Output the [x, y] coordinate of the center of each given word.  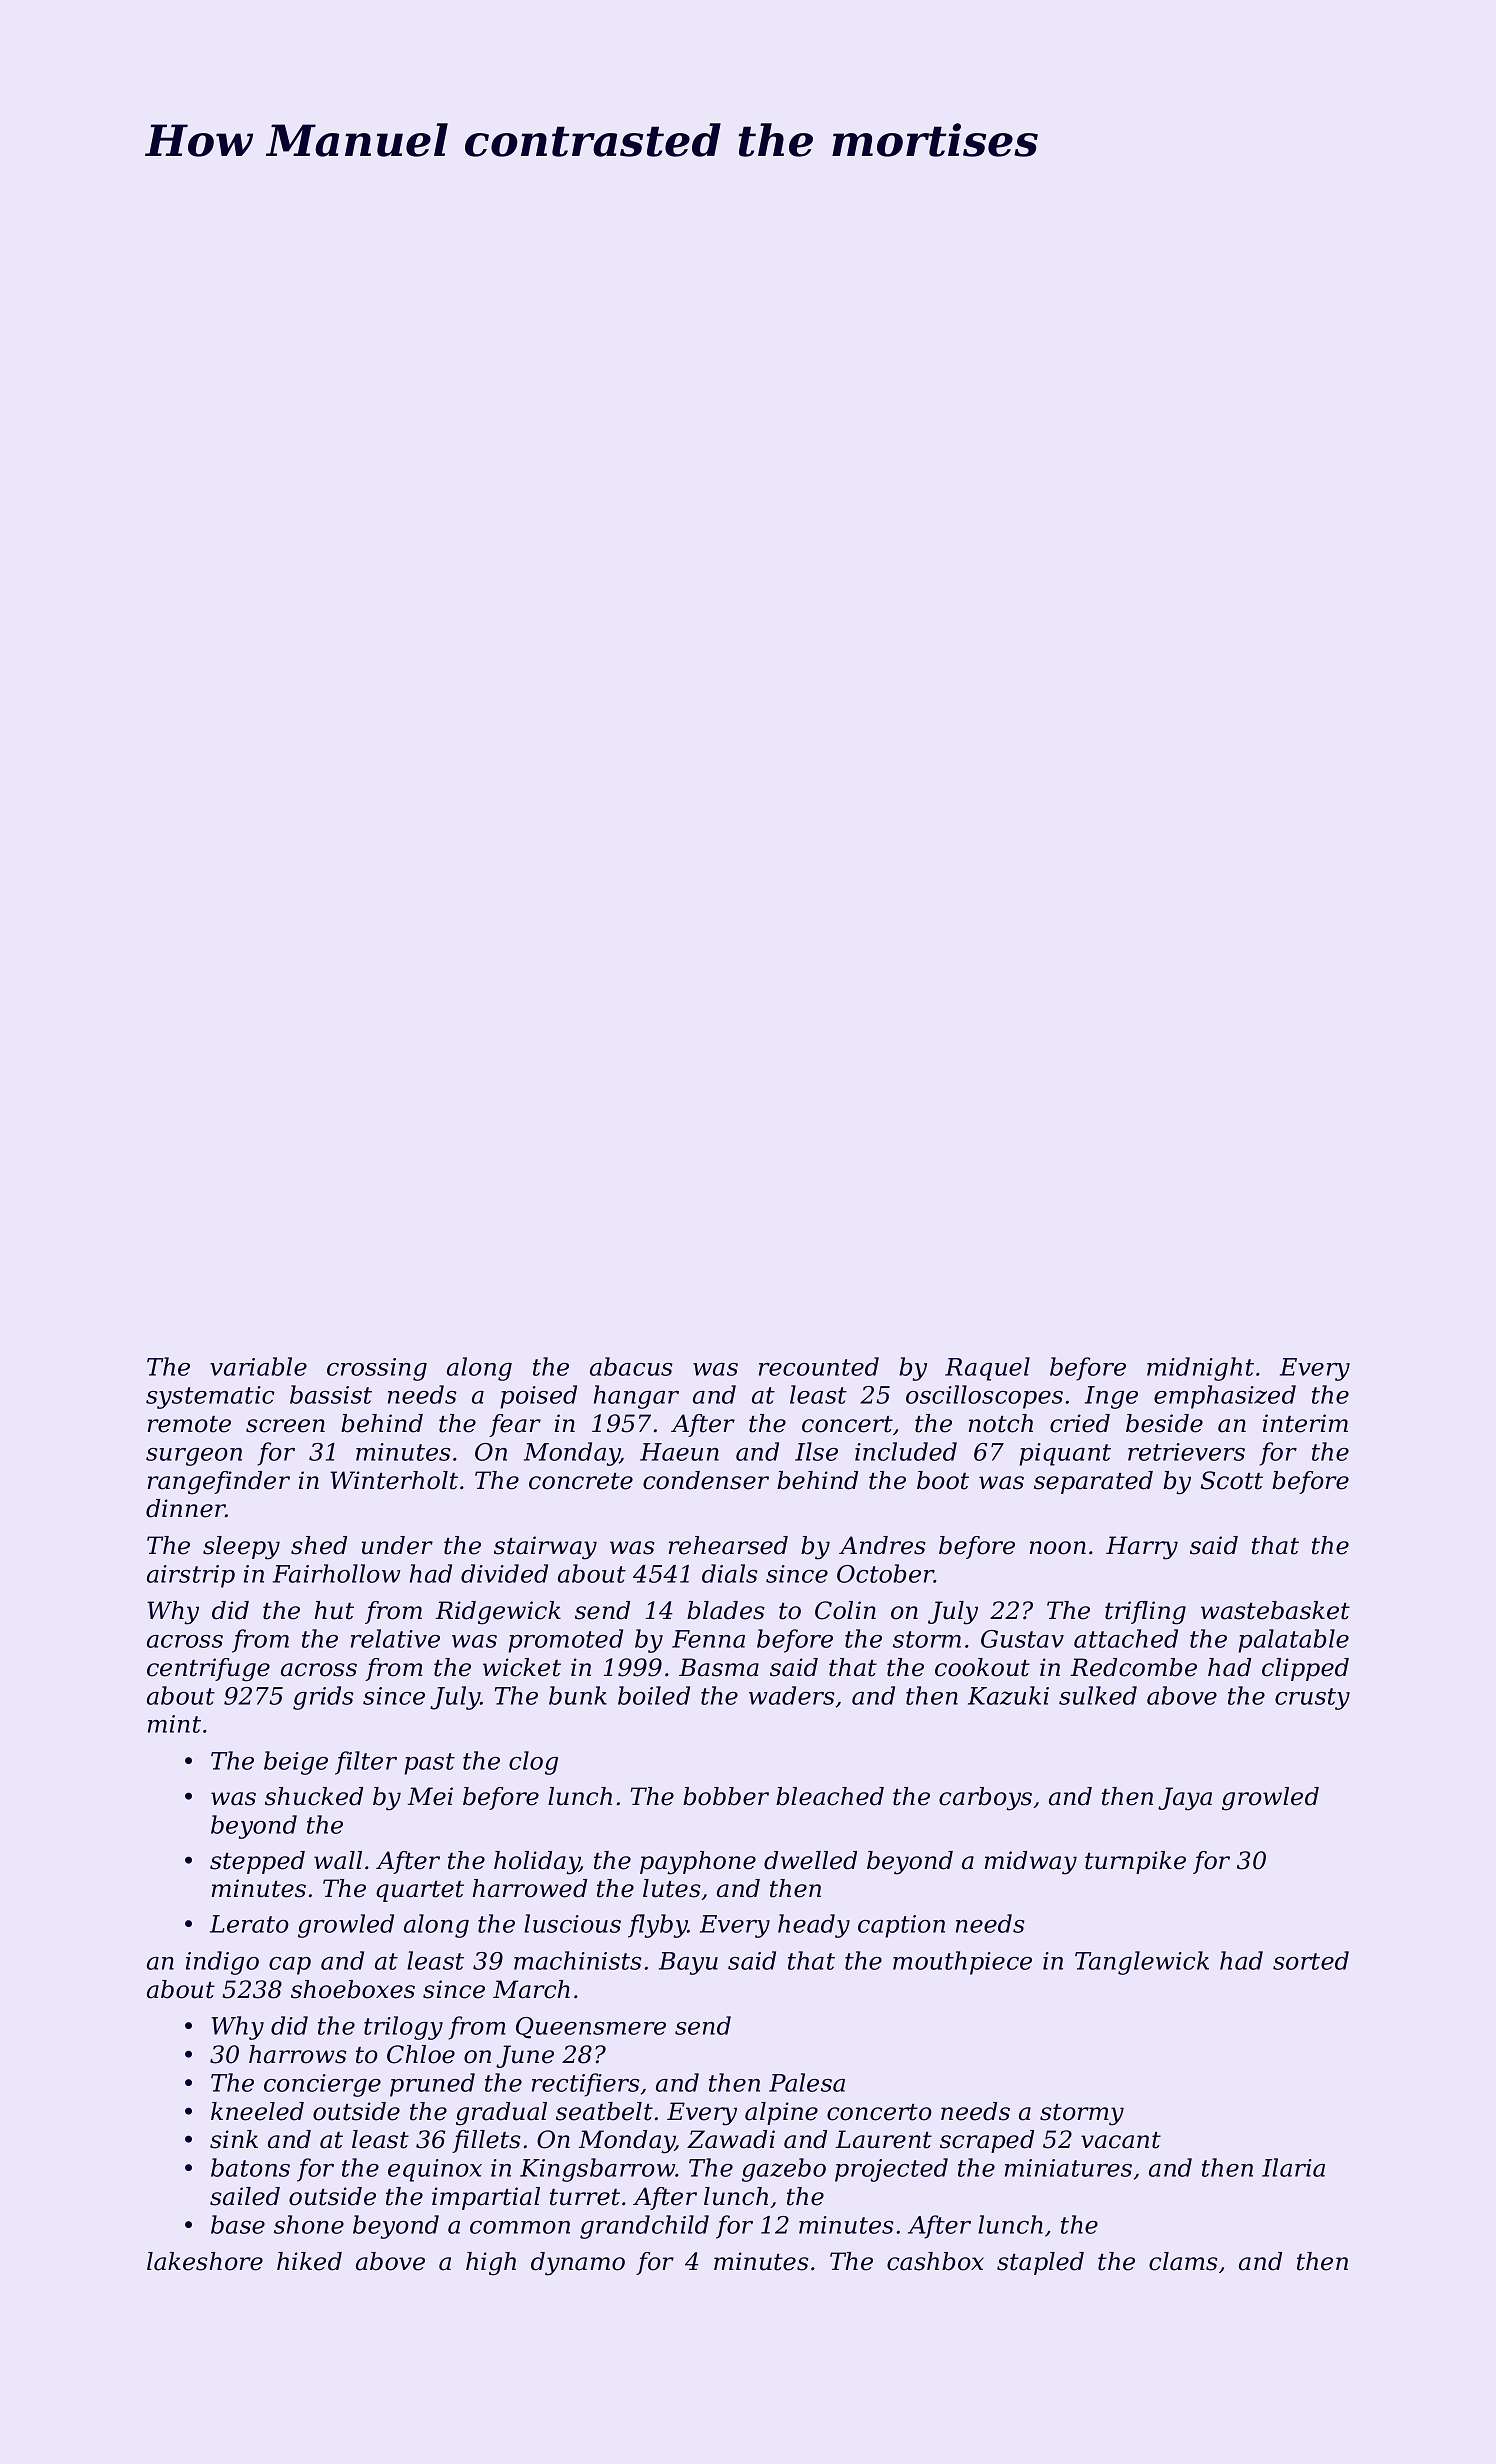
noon [1058, 1548]
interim [1305, 1423]
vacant [1121, 2140]
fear [515, 1425]
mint [174, 1724]
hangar [636, 1397]
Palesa [807, 2082]
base [238, 2224]
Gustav [1022, 1639]
